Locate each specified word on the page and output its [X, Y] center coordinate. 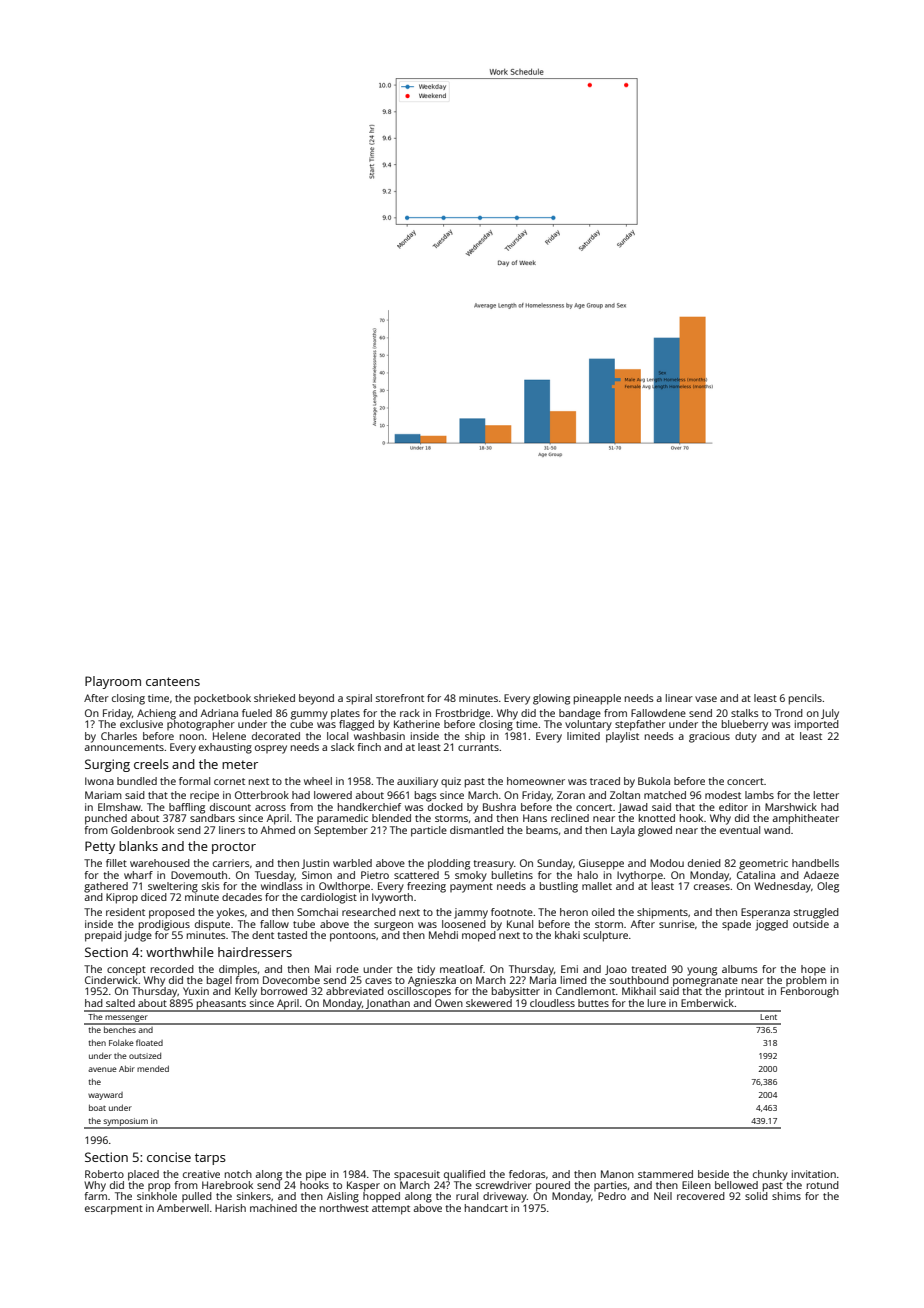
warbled [352, 863]
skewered [489, 1003]
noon [192, 737]
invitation [814, 1174]
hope [813, 970]
